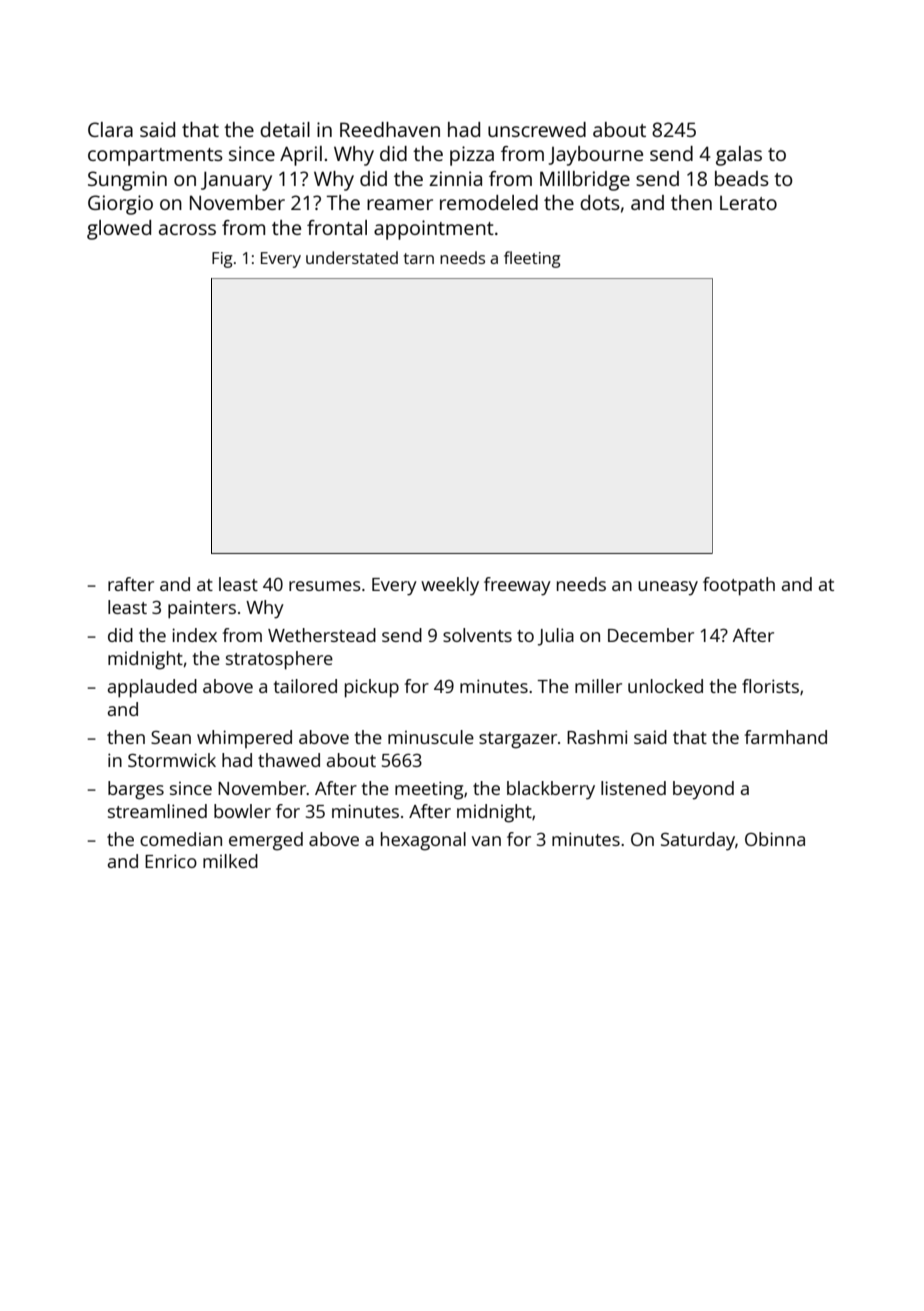  I want to click on Sungmin, so click(127, 181).
